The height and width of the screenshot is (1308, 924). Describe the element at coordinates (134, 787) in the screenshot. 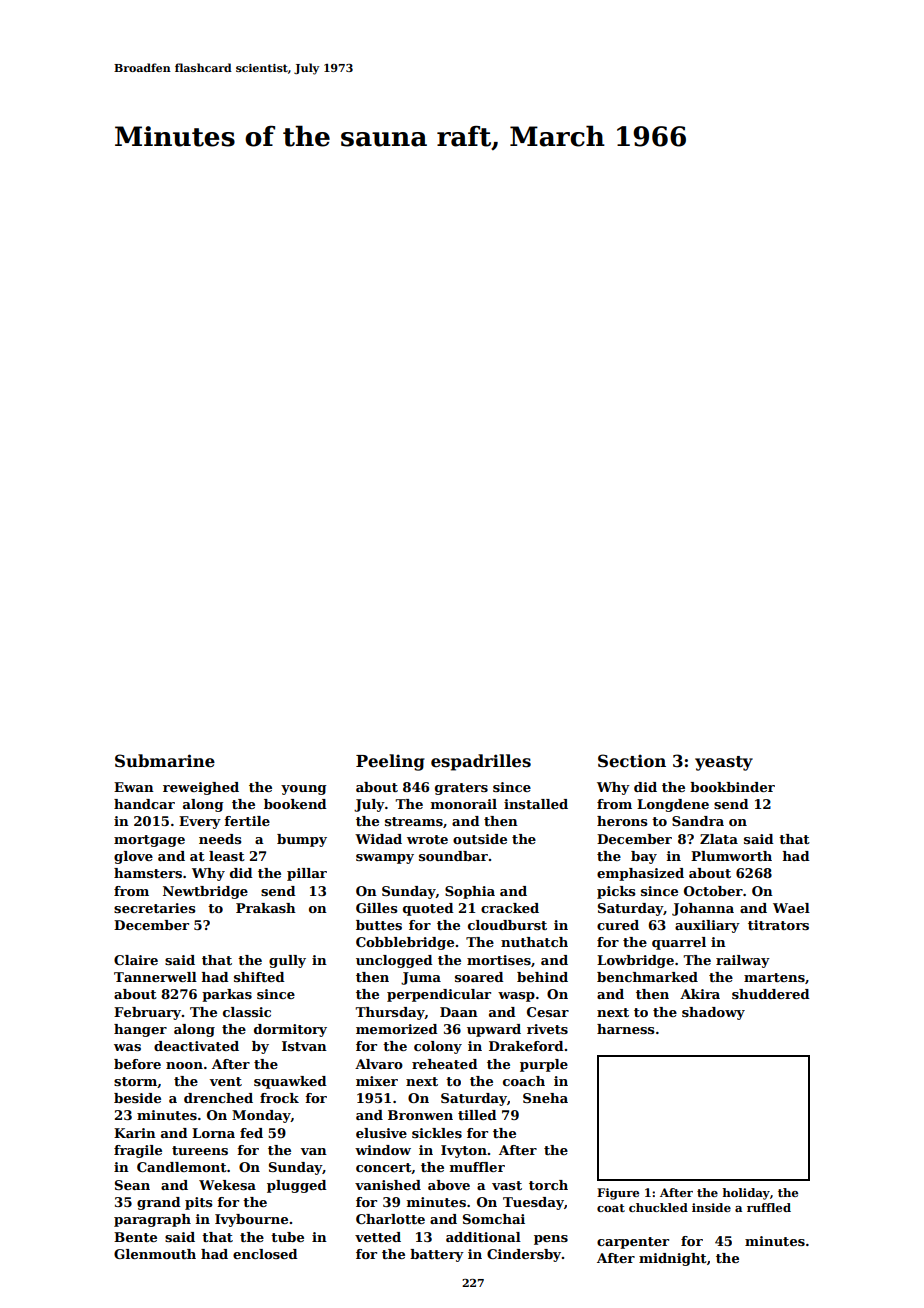

I see `Ewan` at that location.
